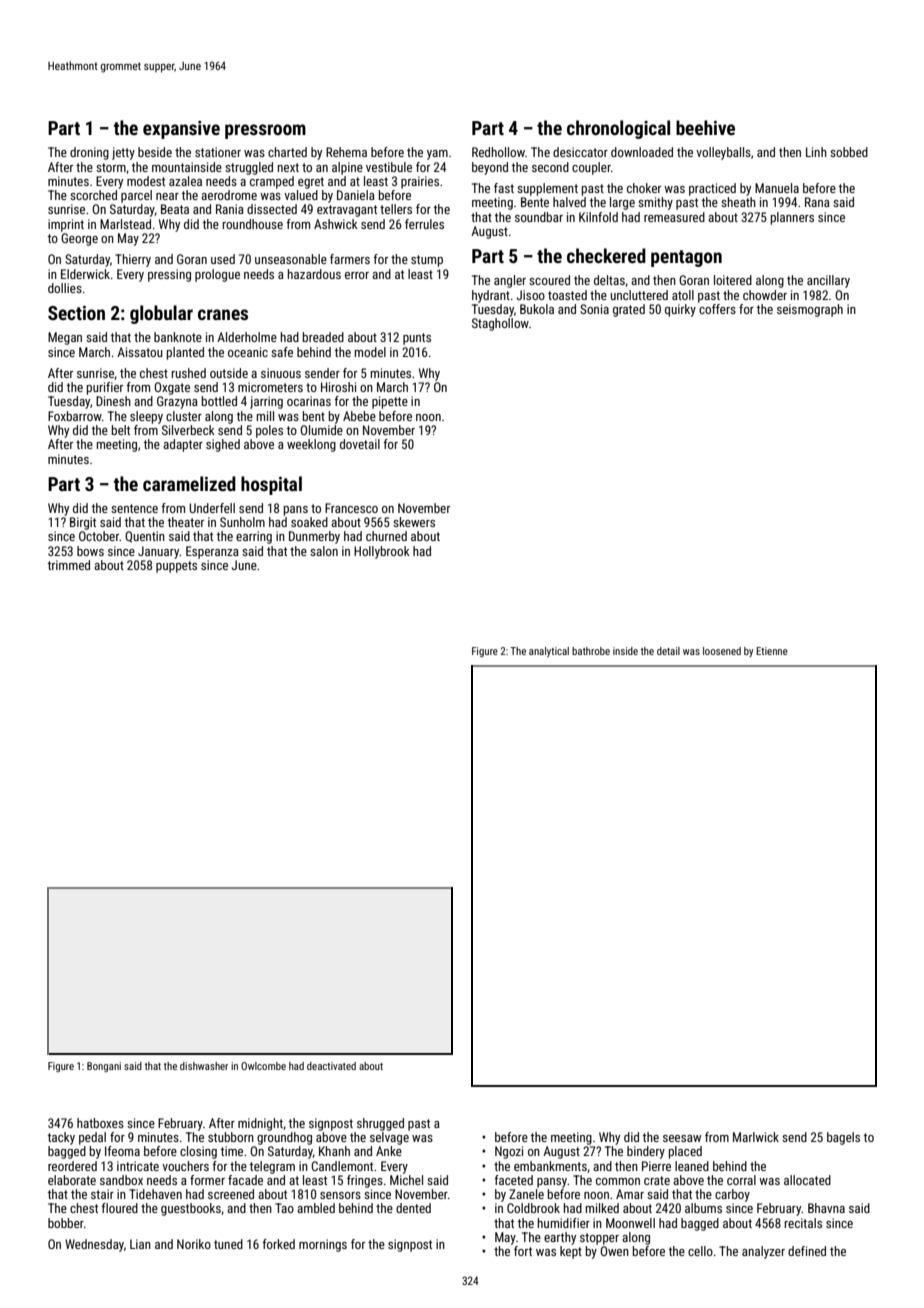  I want to click on Lian, so click(140, 1244).
